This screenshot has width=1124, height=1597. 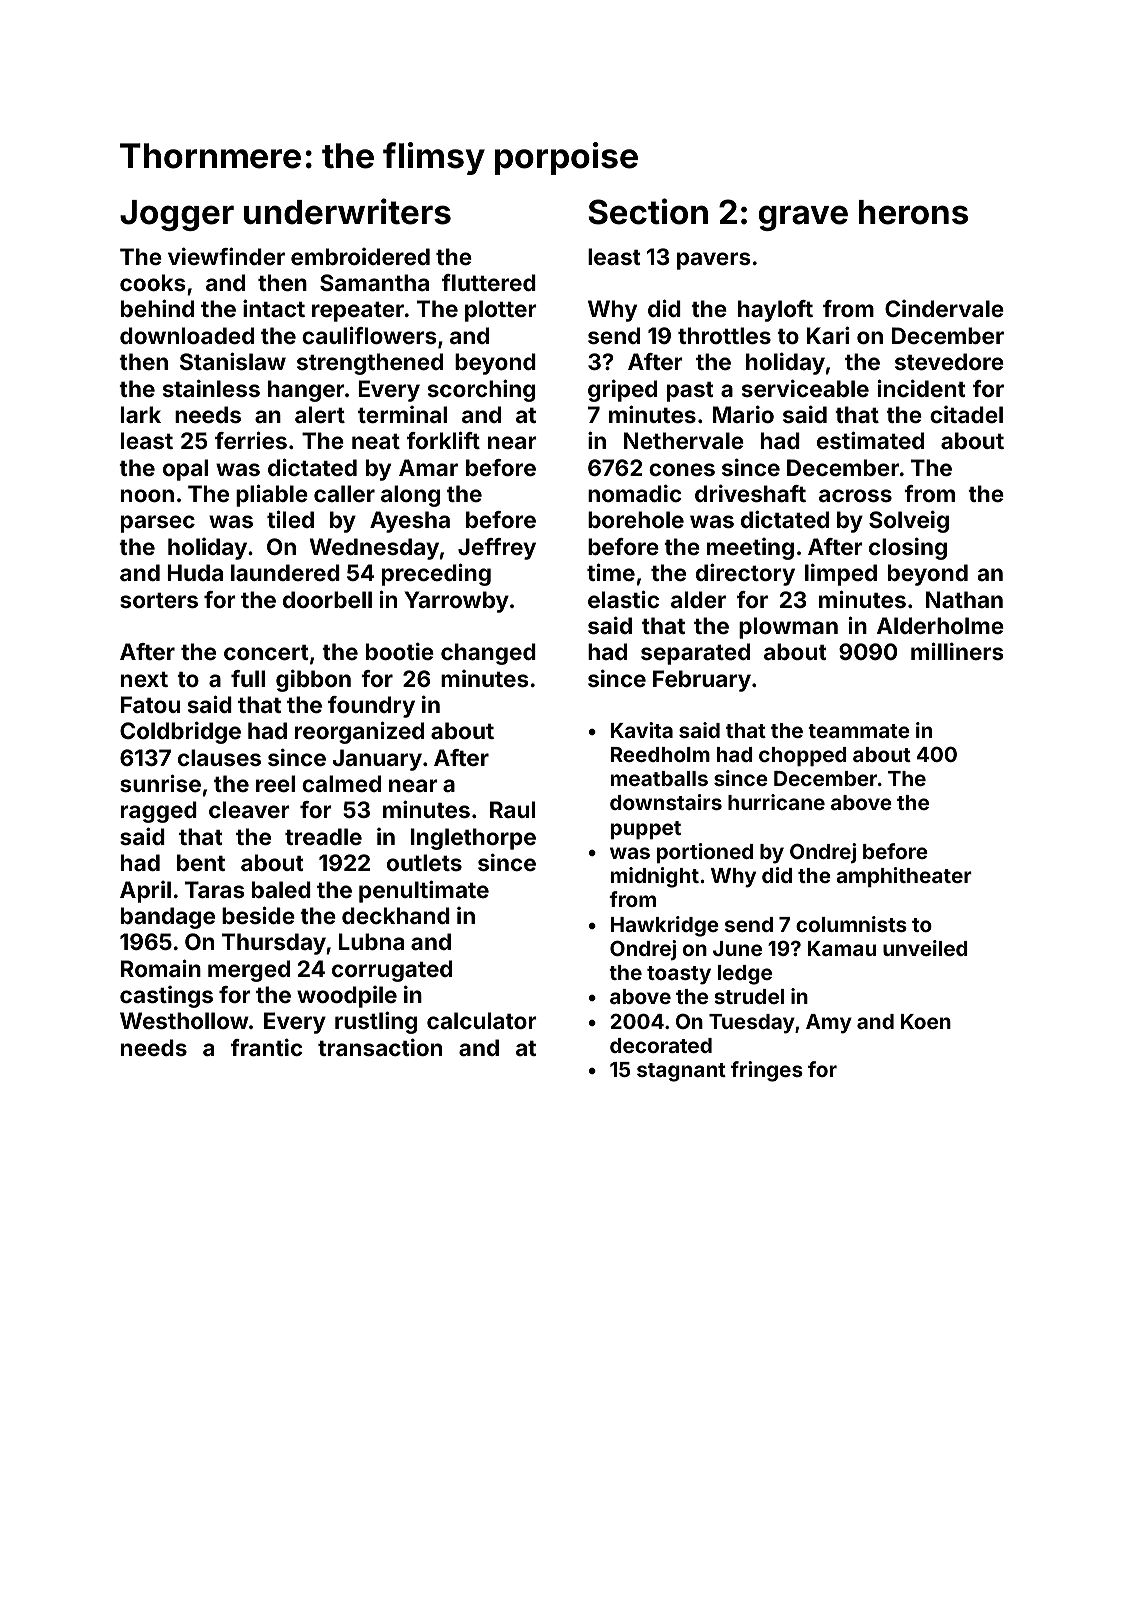 What do you see at coordinates (665, 926) in the screenshot?
I see `Hawkridge` at bounding box center [665, 926].
